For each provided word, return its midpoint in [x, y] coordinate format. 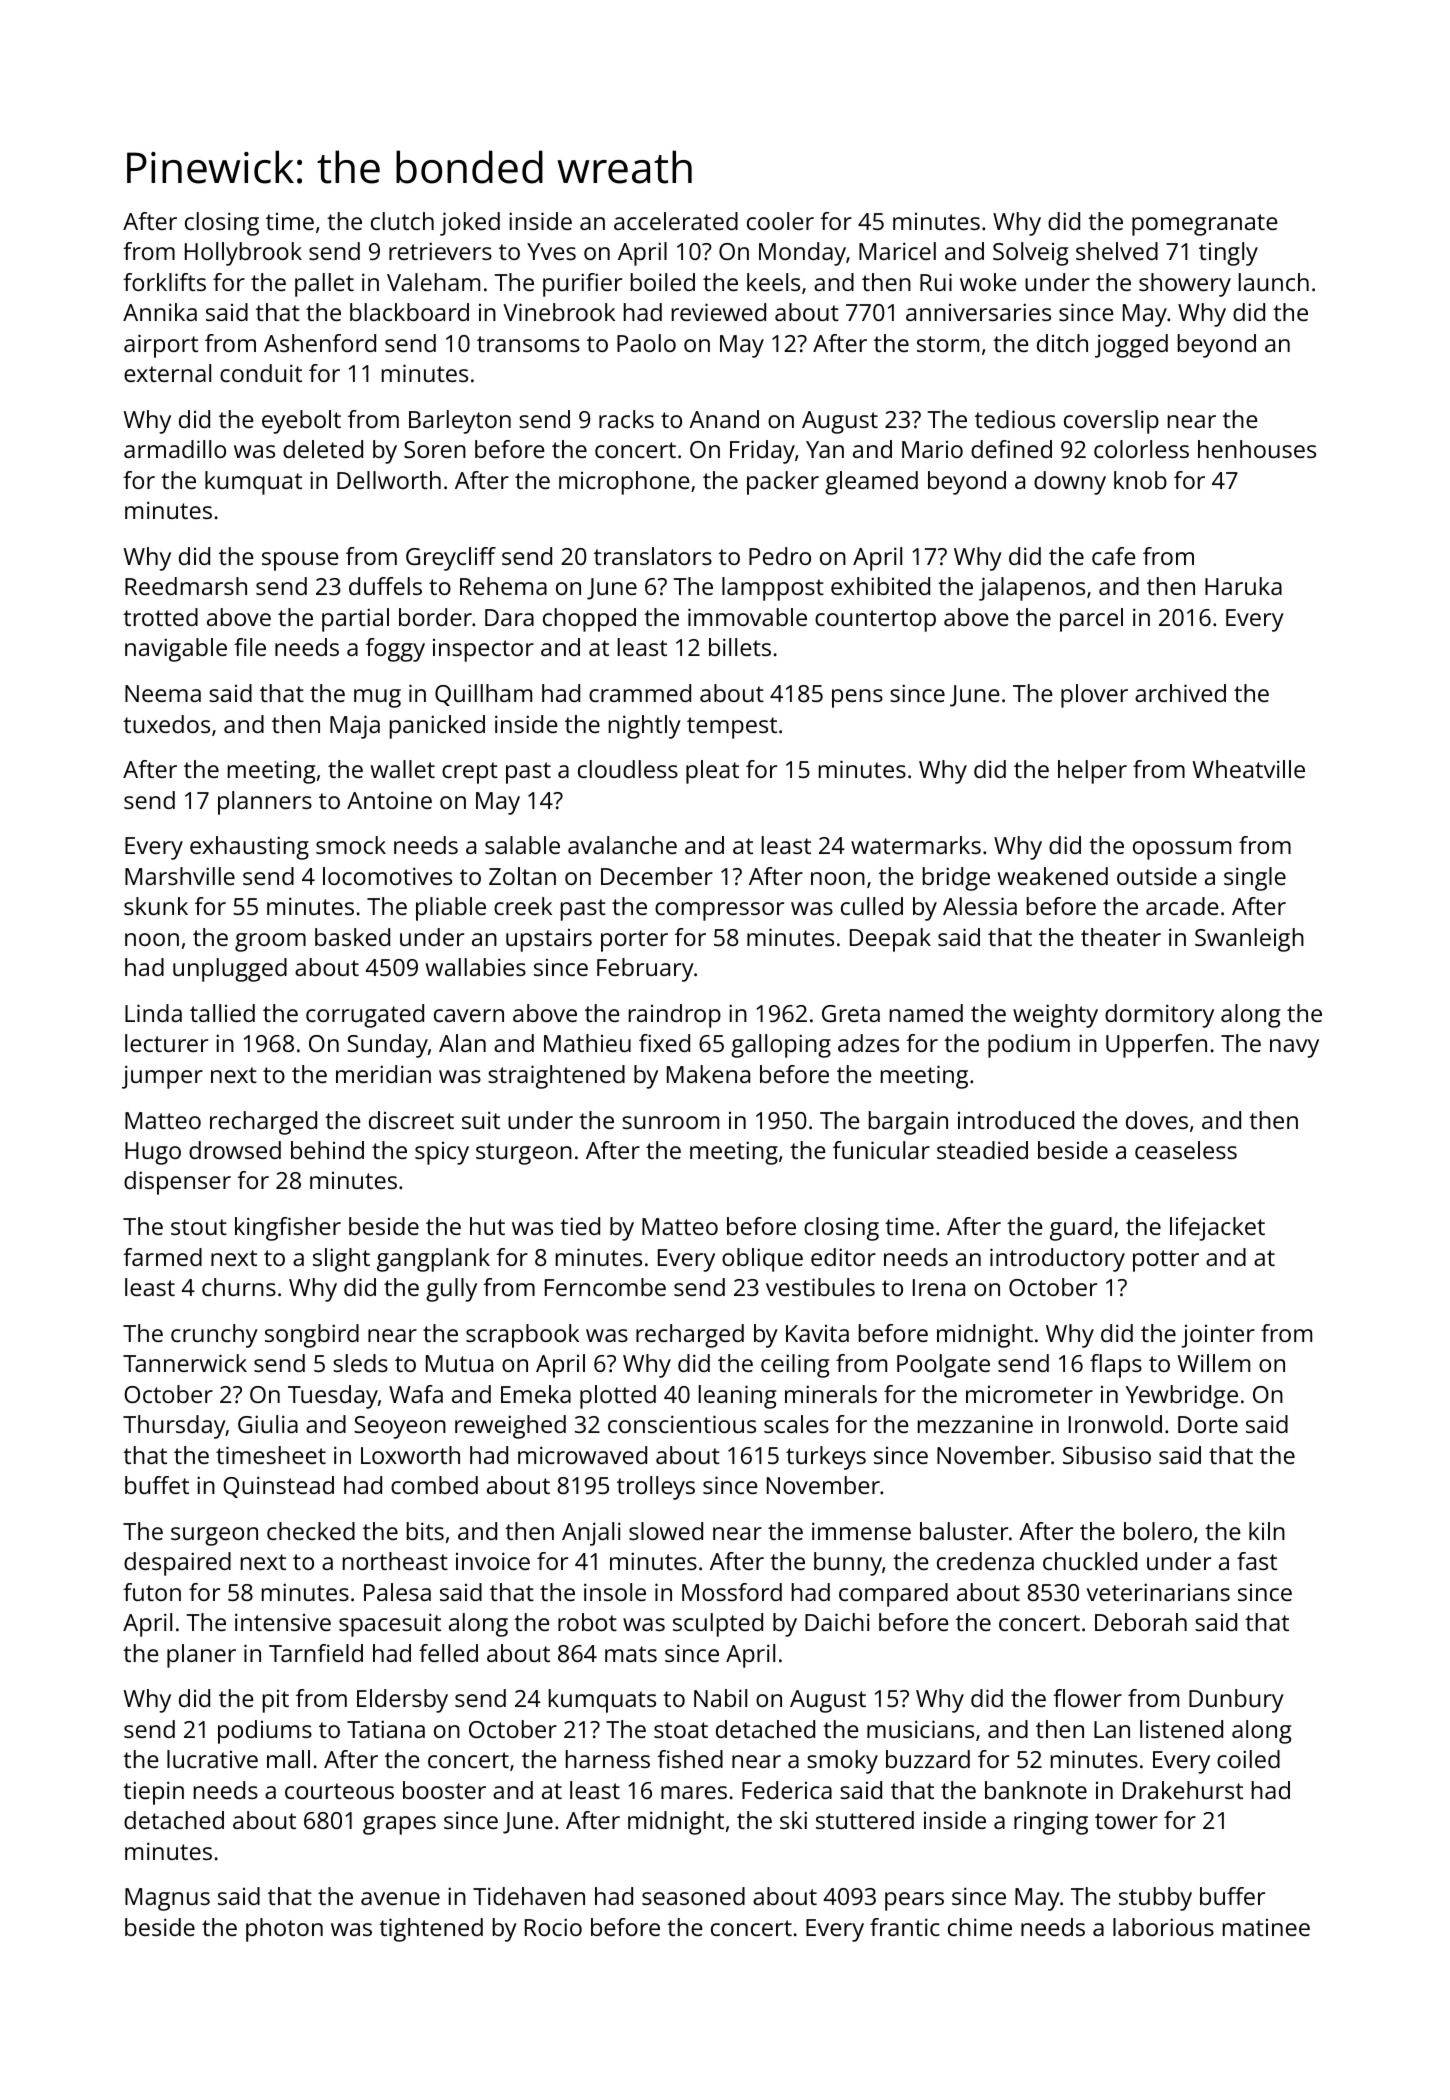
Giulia [268, 1424]
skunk [156, 906]
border [435, 617]
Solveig [1030, 254]
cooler [780, 221]
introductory [1057, 1260]
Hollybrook [243, 254]
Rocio [553, 1927]
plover [1094, 696]
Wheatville [1249, 769]
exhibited [880, 586]
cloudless [628, 769]
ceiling [795, 1366]
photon [284, 1930]
